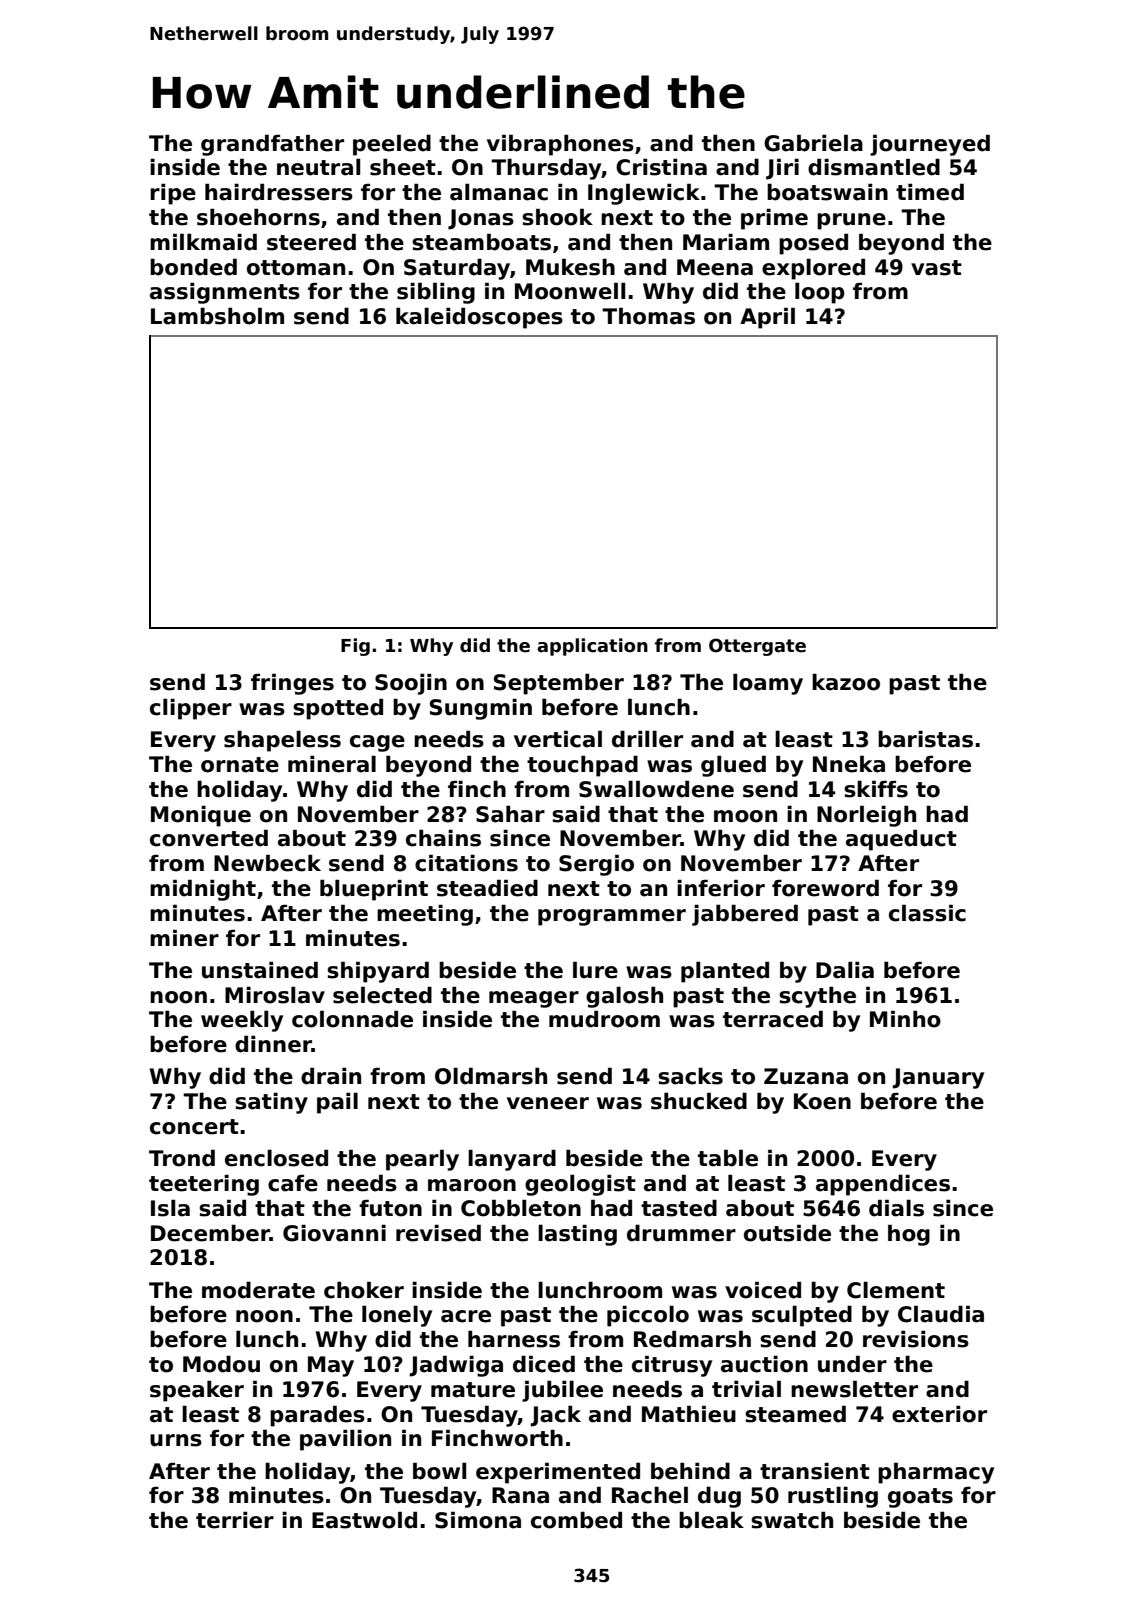  What do you see at coordinates (938, 1078) in the image?
I see `January` at bounding box center [938, 1078].
